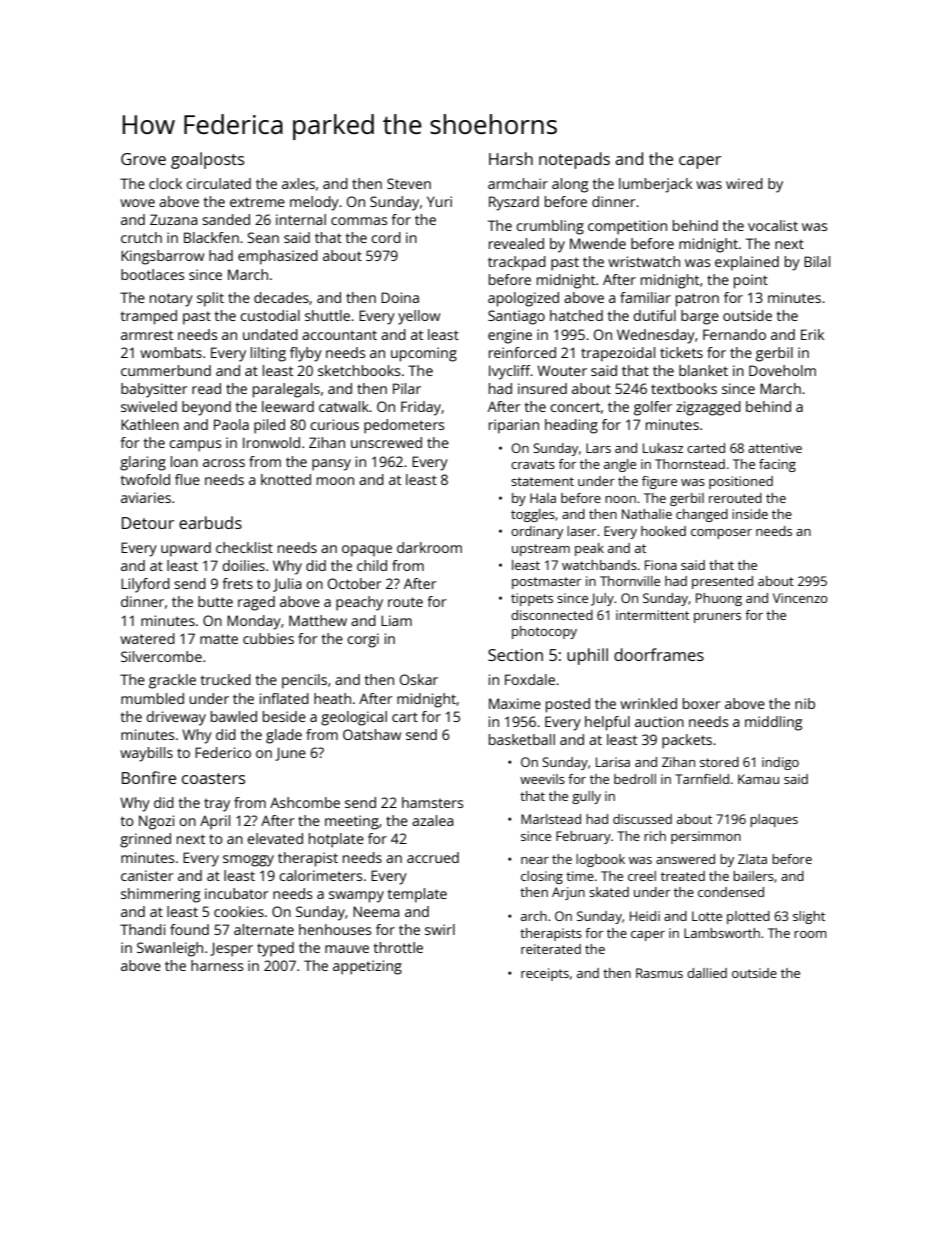 This screenshot has height=1233, width=952. I want to click on composer, so click(721, 534).
